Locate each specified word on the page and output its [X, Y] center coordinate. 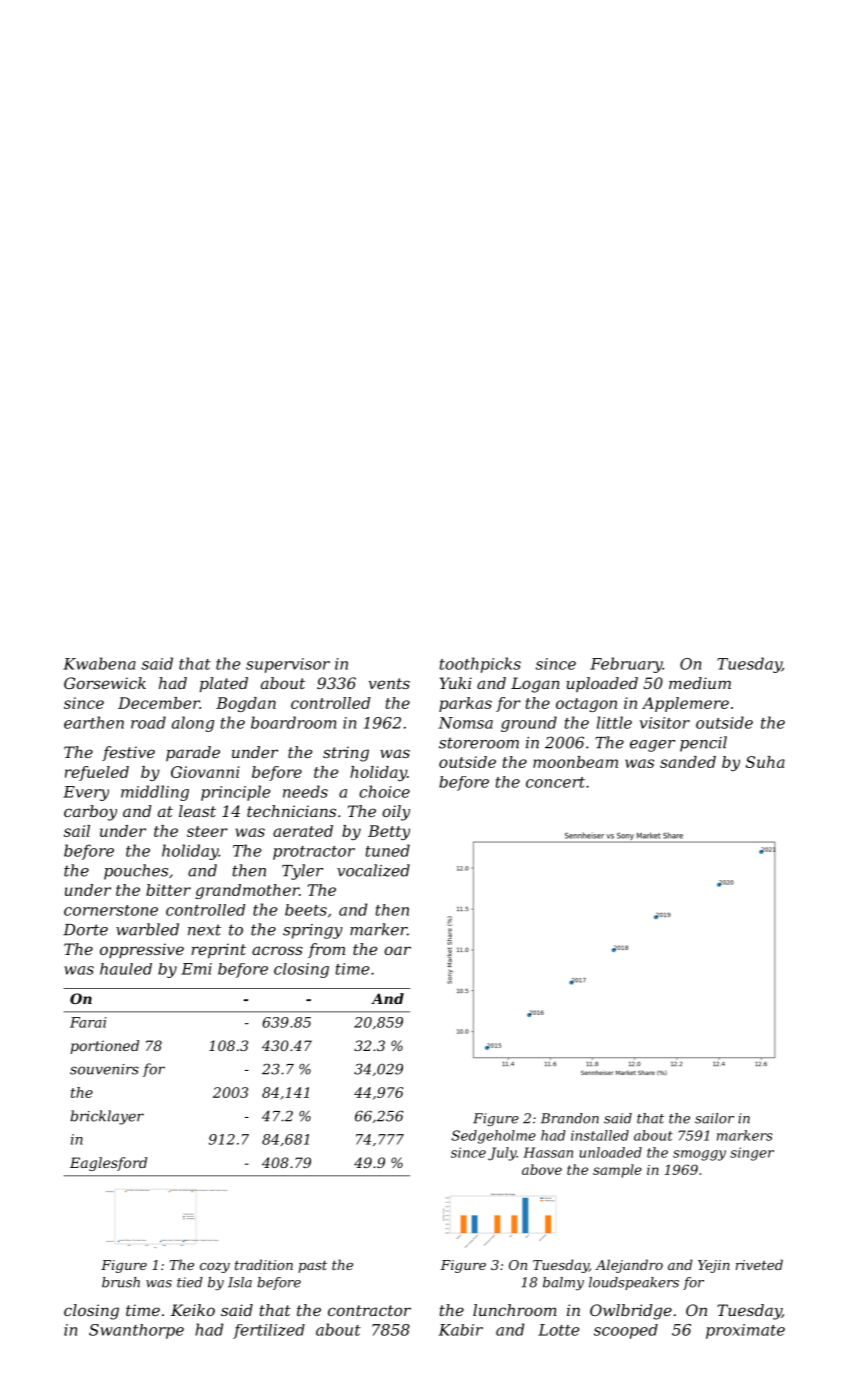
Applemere [685, 704]
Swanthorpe [136, 1331]
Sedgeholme [493, 1137]
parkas [465, 704]
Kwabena [99, 663]
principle [235, 793]
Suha [765, 762]
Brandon [570, 1118]
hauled [126, 969]
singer [752, 1154]
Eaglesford [108, 1164]
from [326, 950]
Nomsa [465, 723]
